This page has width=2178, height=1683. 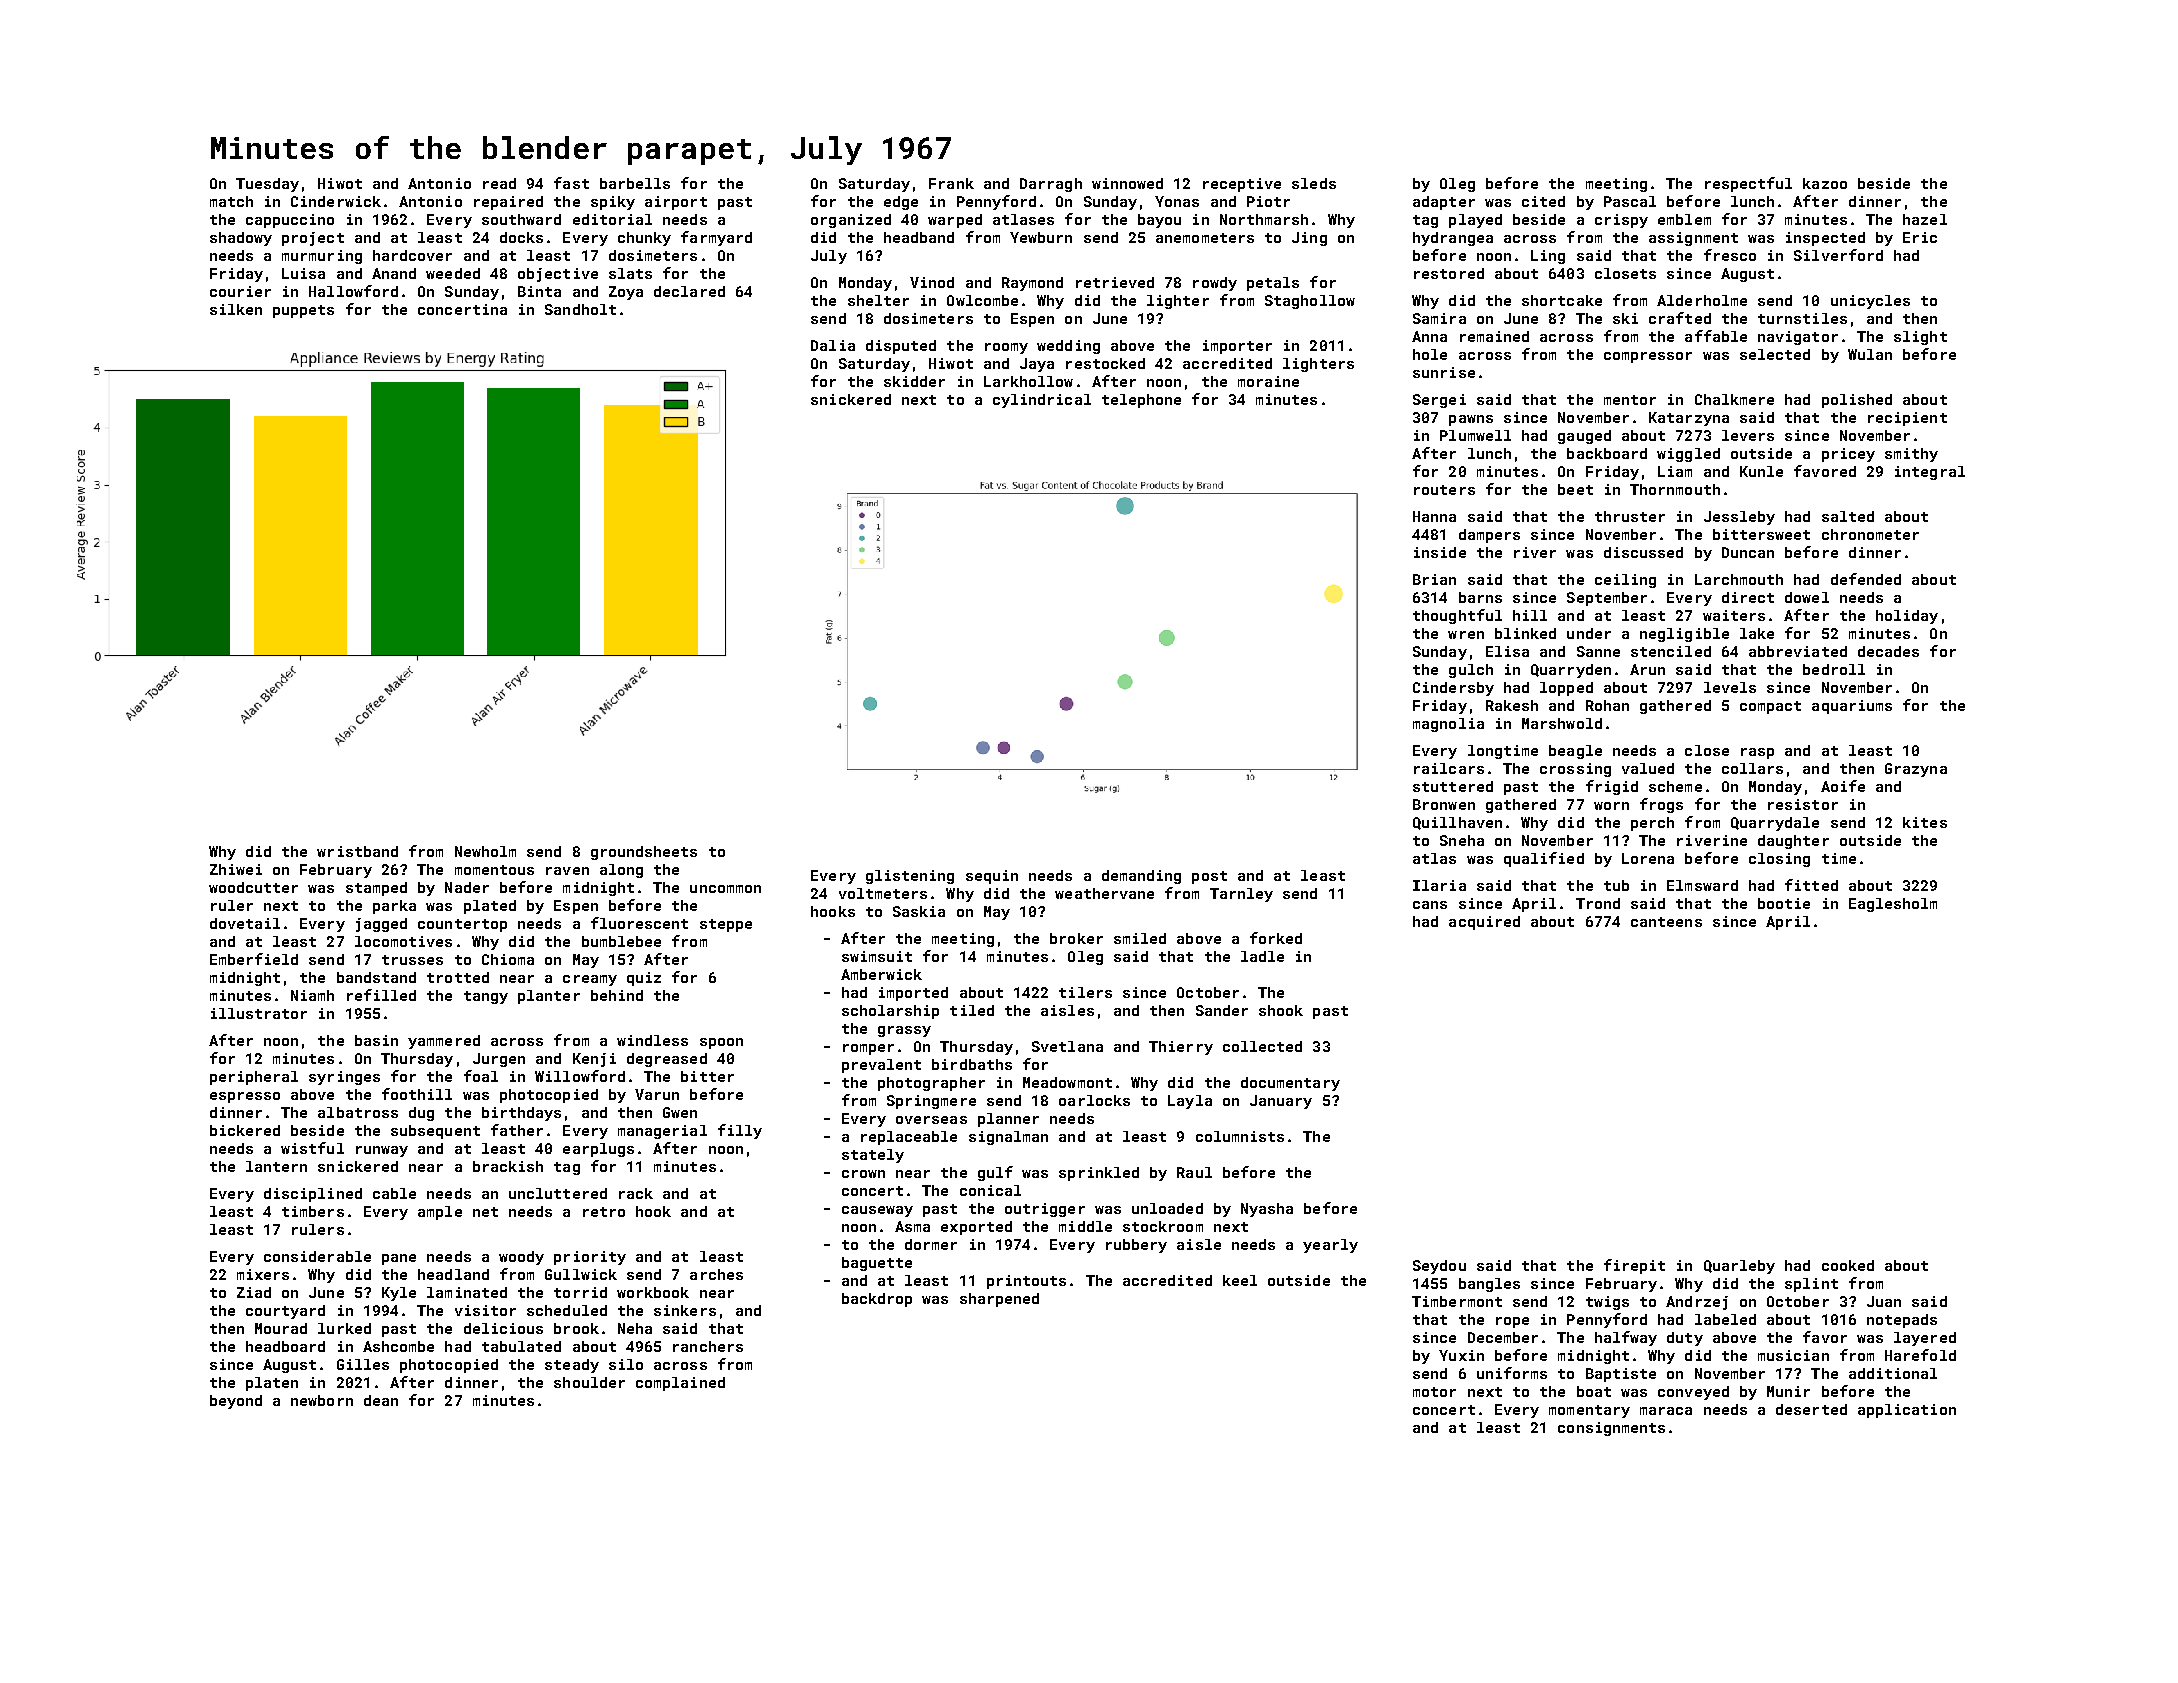 I want to click on complained, so click(x=680, y=1384).
